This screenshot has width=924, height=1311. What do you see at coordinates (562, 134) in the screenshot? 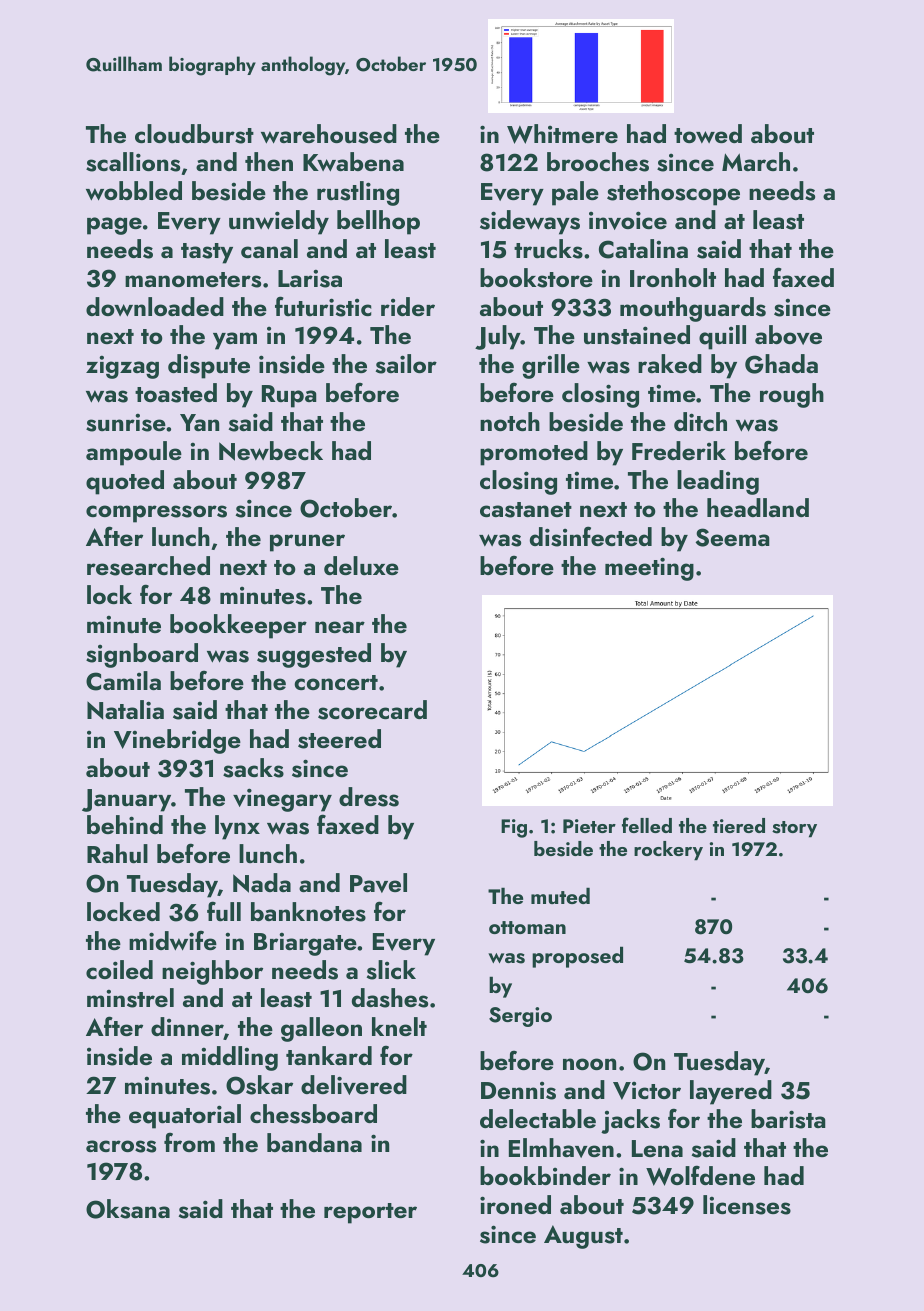
I see `Whitmere` at bounding box center [562, 134].
